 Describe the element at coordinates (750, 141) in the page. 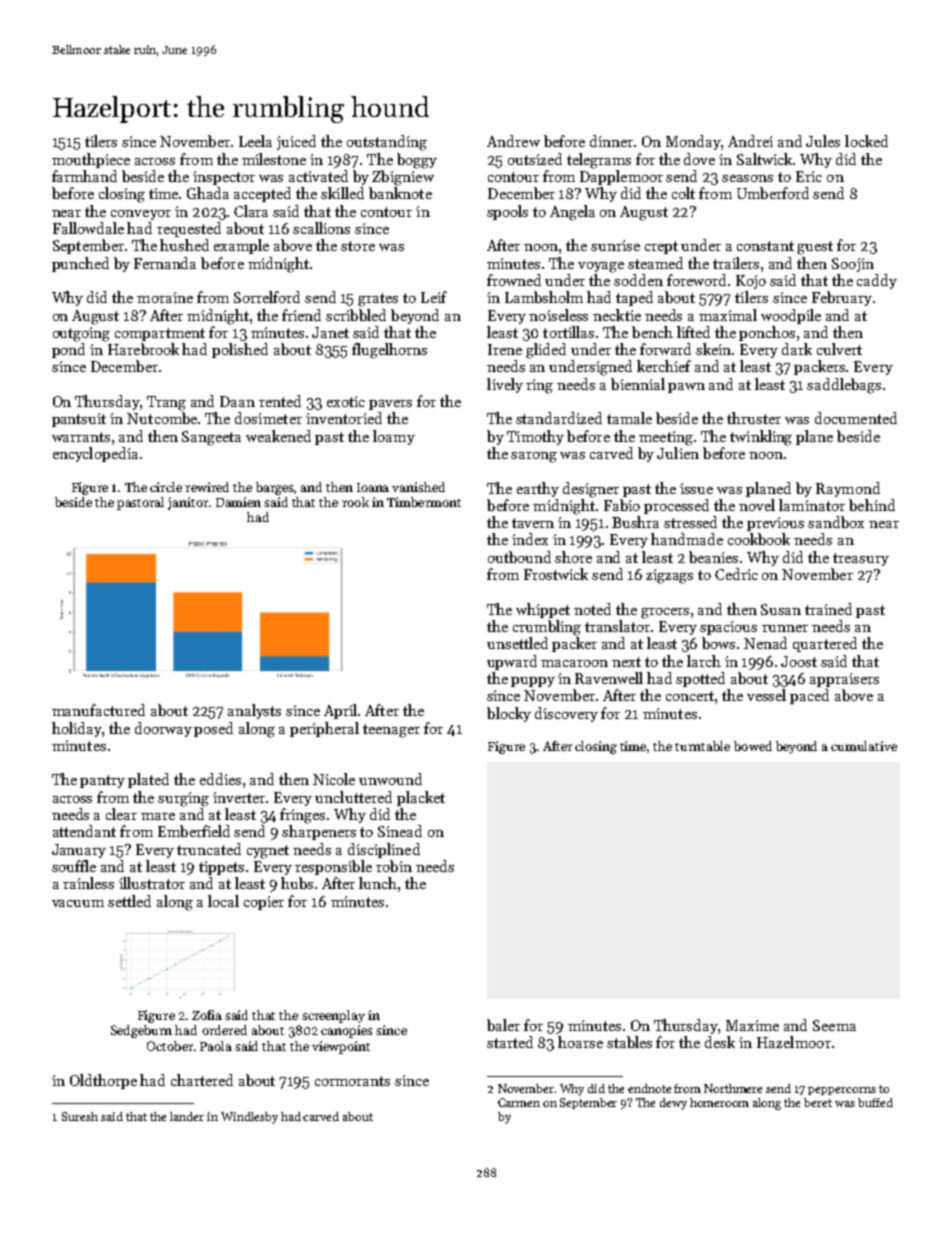

I see `Andrei` at that location.
